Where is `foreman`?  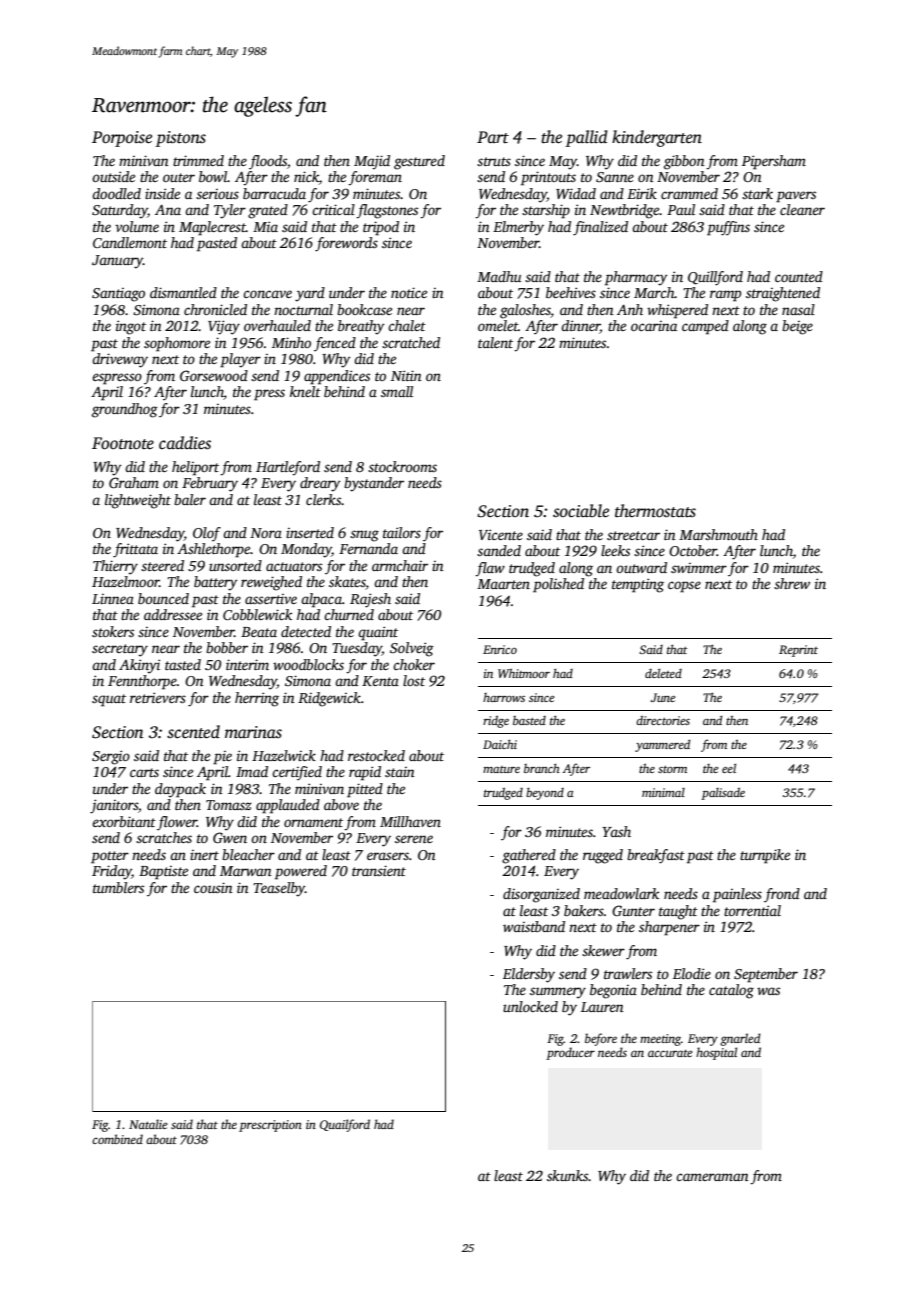 foreman is located at coordinates (375, 178).
